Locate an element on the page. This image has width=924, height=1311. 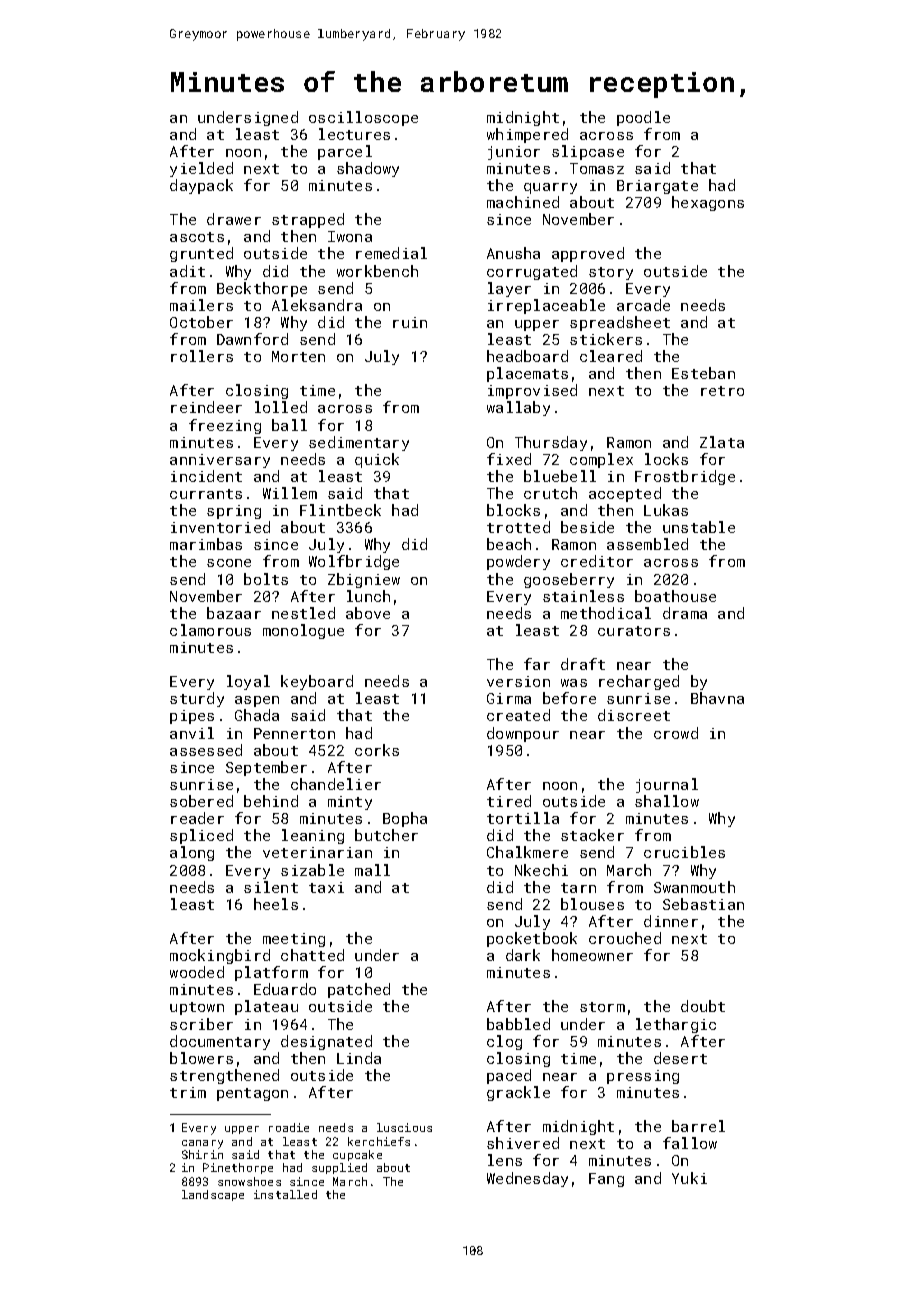
chatted is located at coordinates (312, 955).
